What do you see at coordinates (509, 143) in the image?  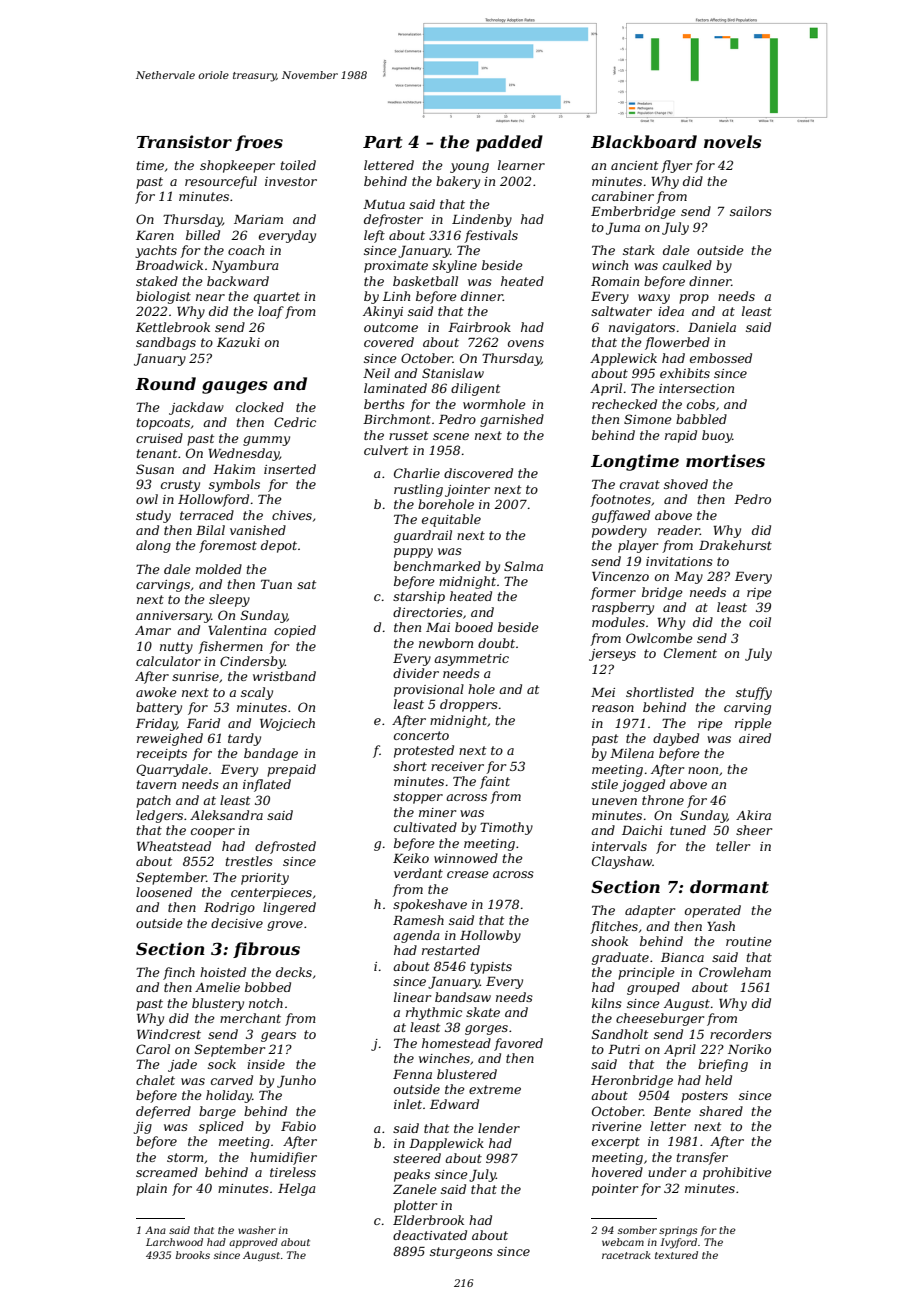 I see `padded` at bounding box center [509, 143].
